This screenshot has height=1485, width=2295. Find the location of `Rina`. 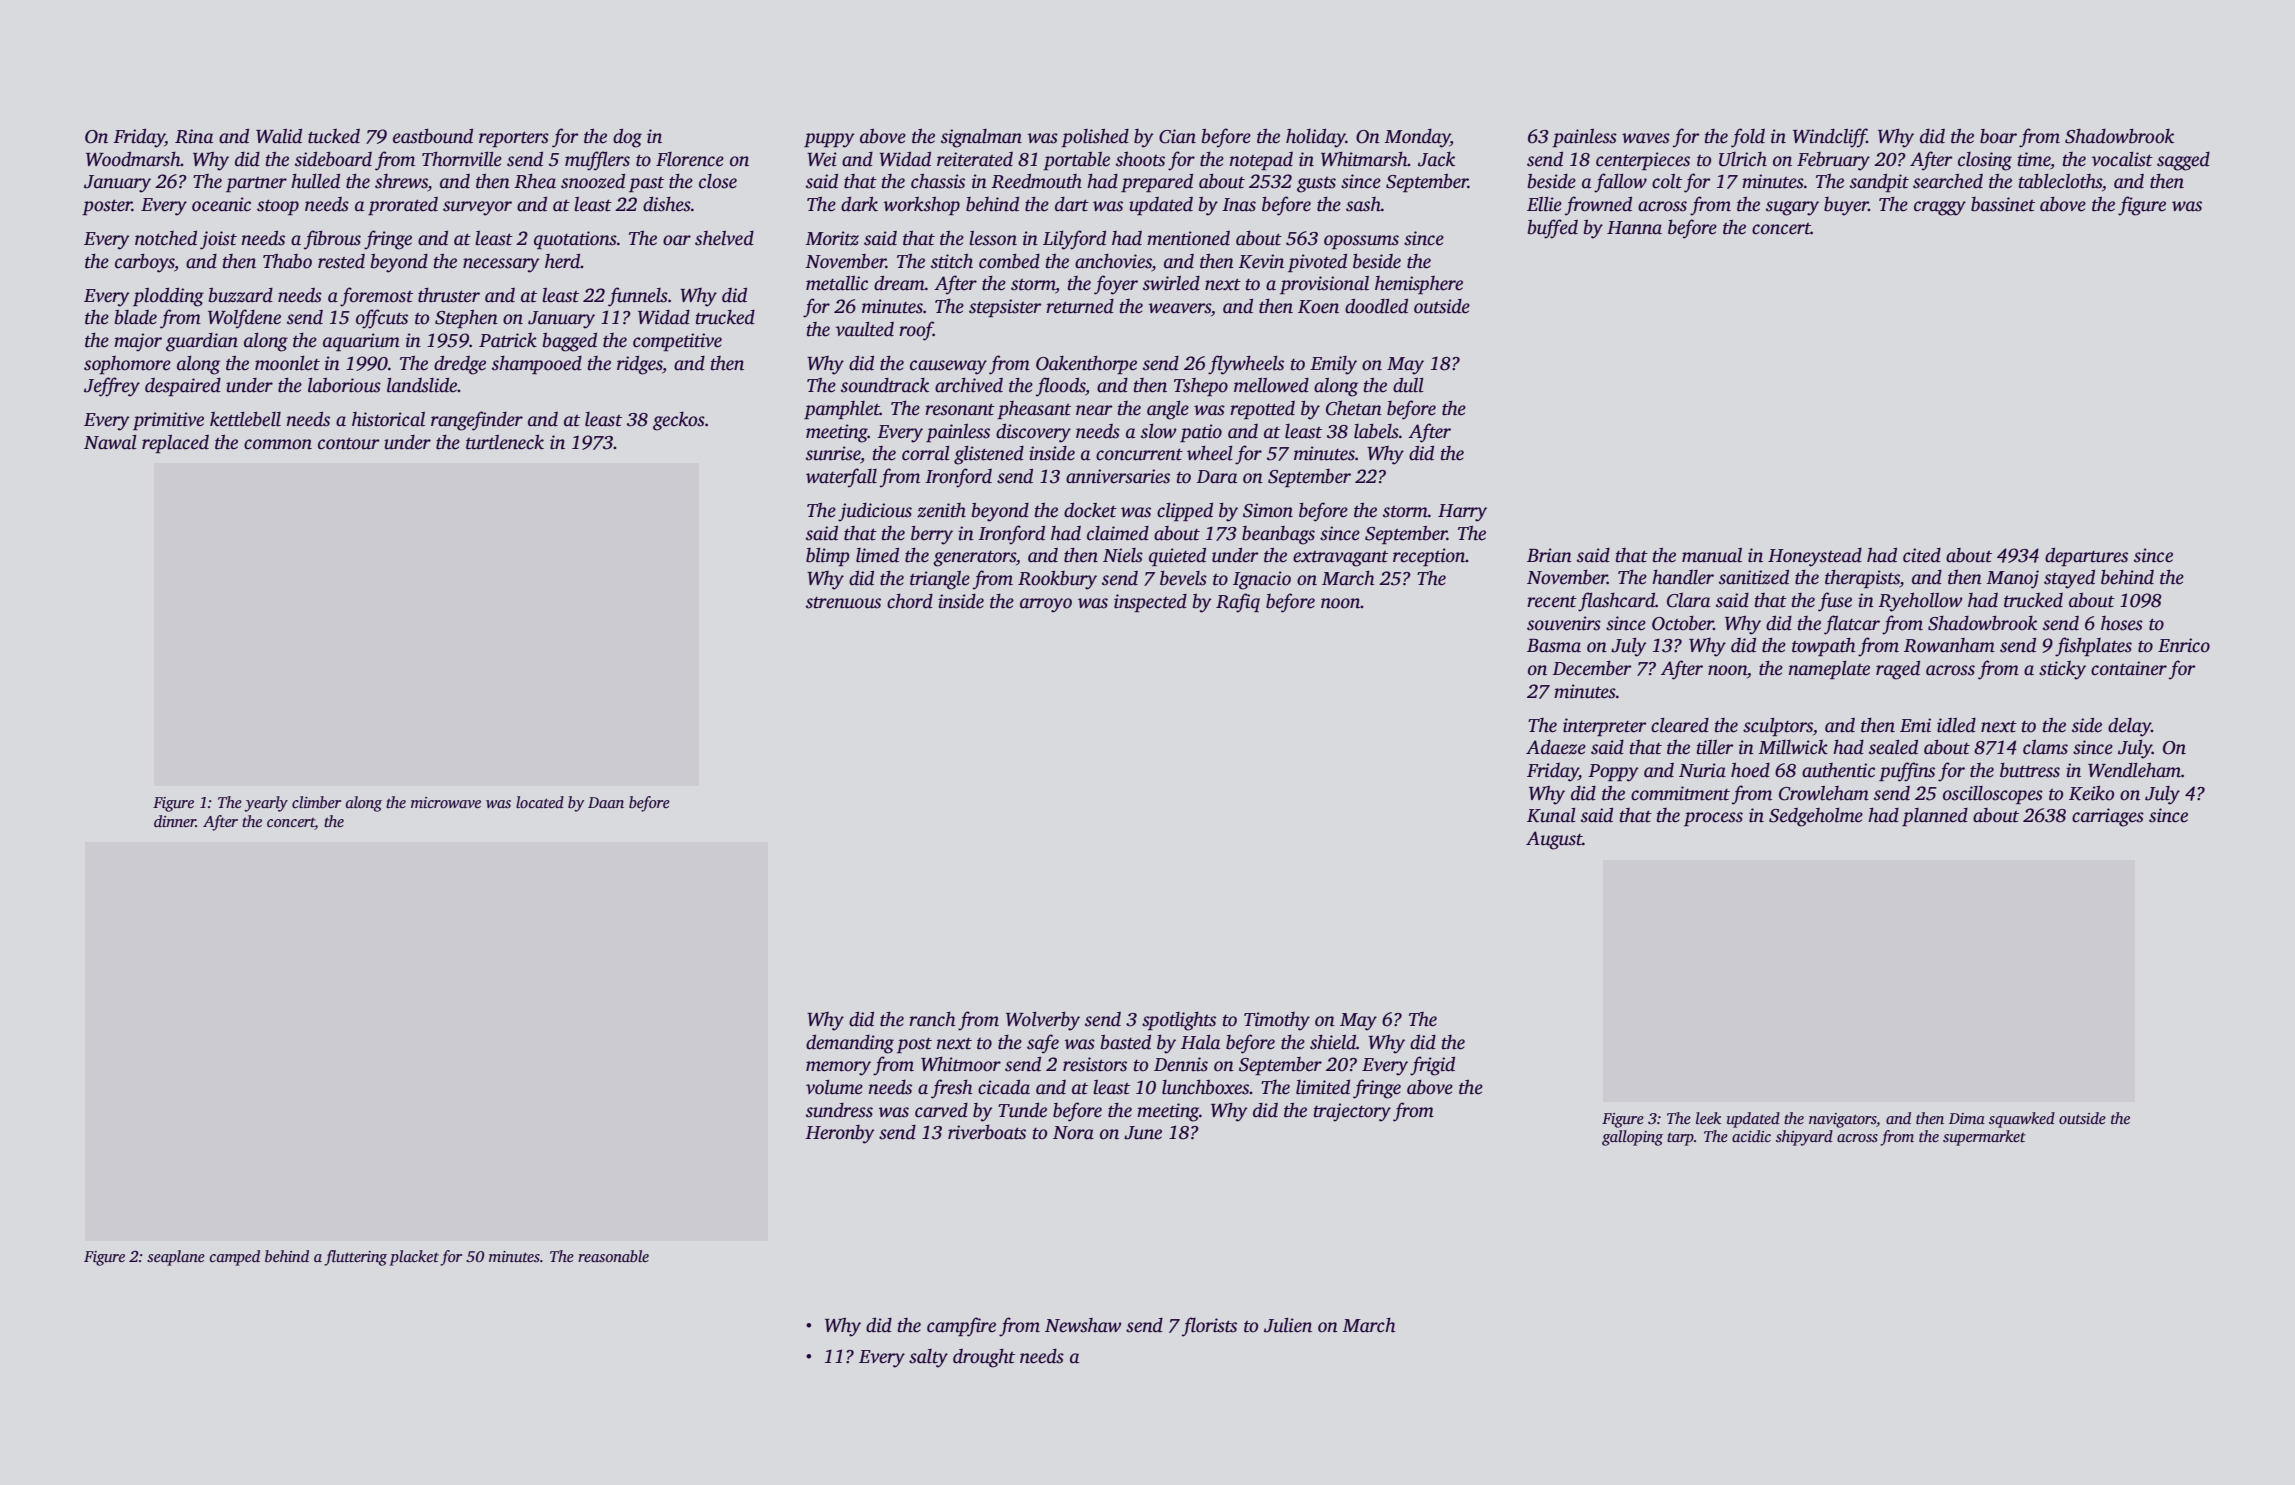

Rina is located at coordinates (194, 136).
